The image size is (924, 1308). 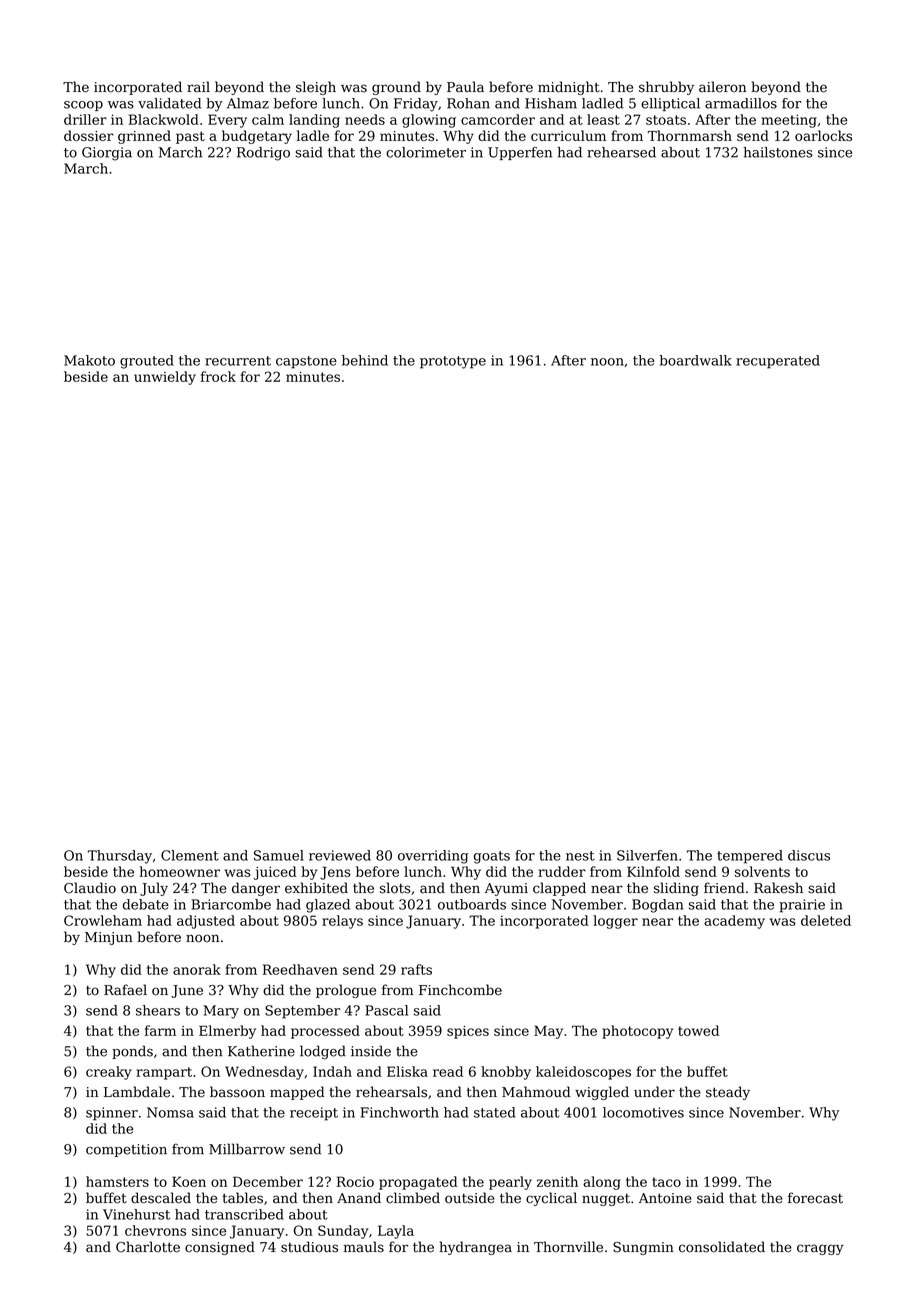 What do you see at coordinates (698, 1030) in the page?
I see `towed` at bounding box center [698, 1030].
